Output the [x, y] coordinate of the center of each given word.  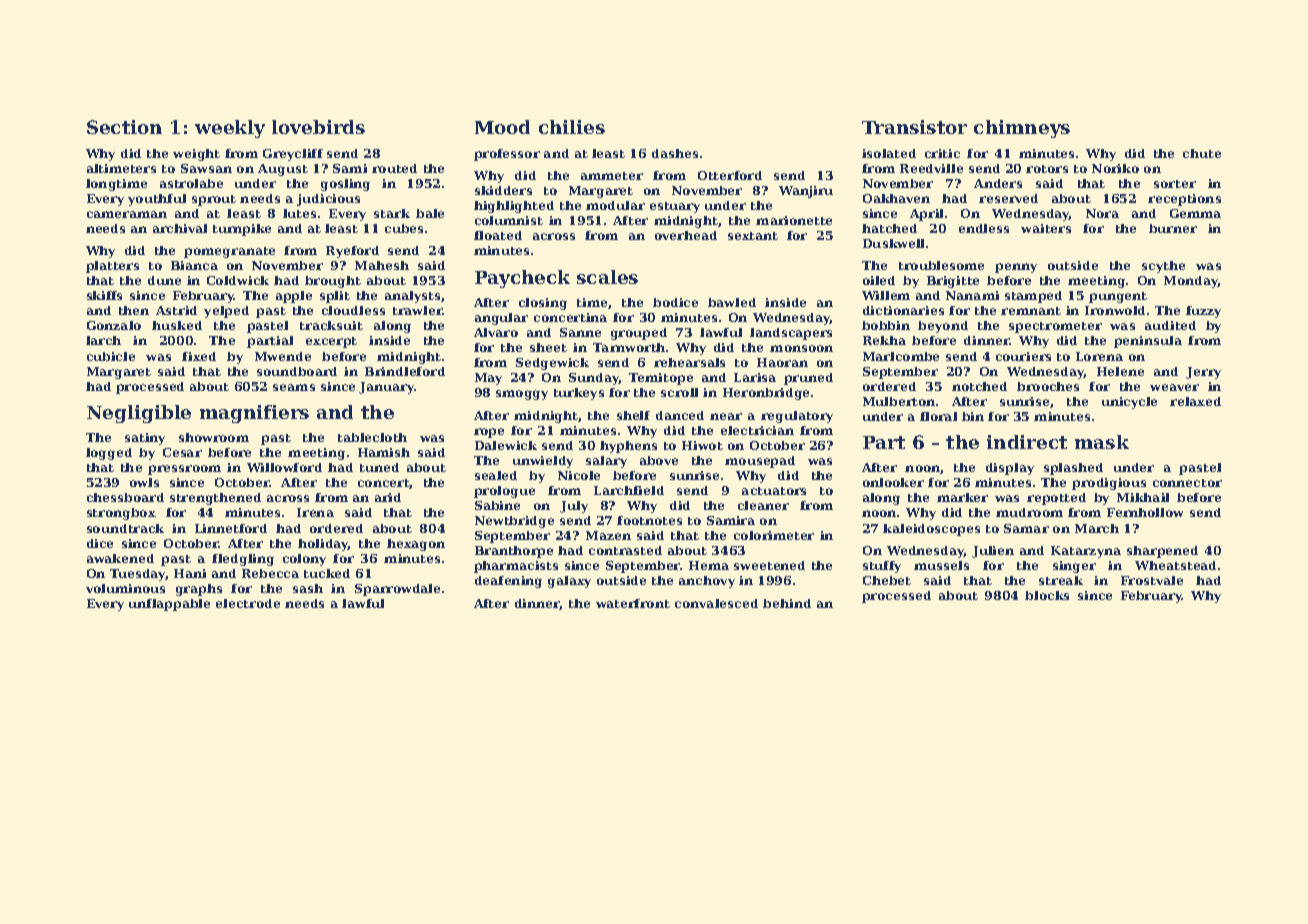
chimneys [1022, 129]
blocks [1047, 595]
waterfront [633, 603]
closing [543, 304]
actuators [774, 491]
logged [109, 454]
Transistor [914, 127]
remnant [1031, 311]
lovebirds [318, 127]
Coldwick [238, 280]
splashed [1073, 469]
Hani [190, 573]
